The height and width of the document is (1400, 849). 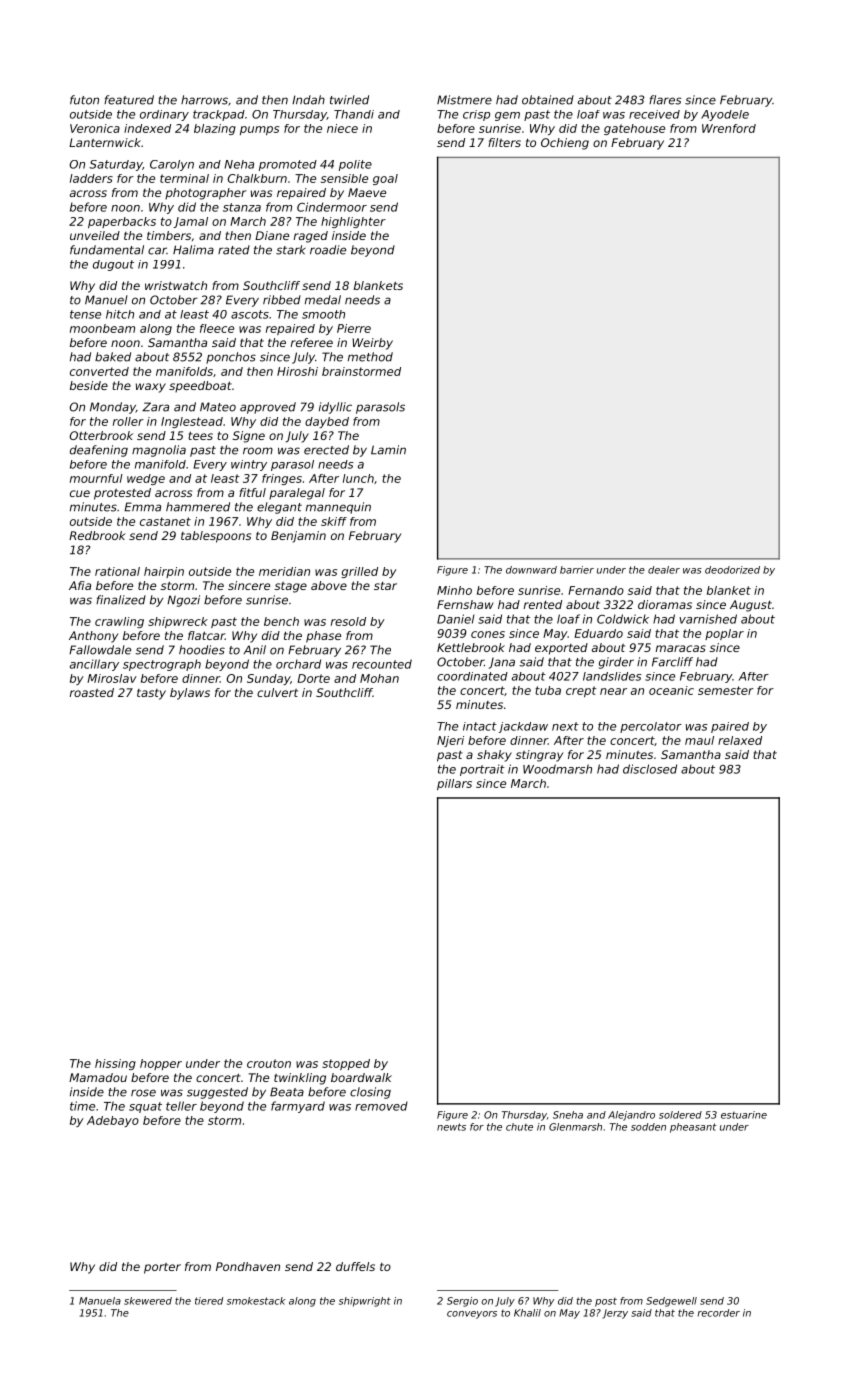 I want to click on Minho, so click(x=454, y=590).
